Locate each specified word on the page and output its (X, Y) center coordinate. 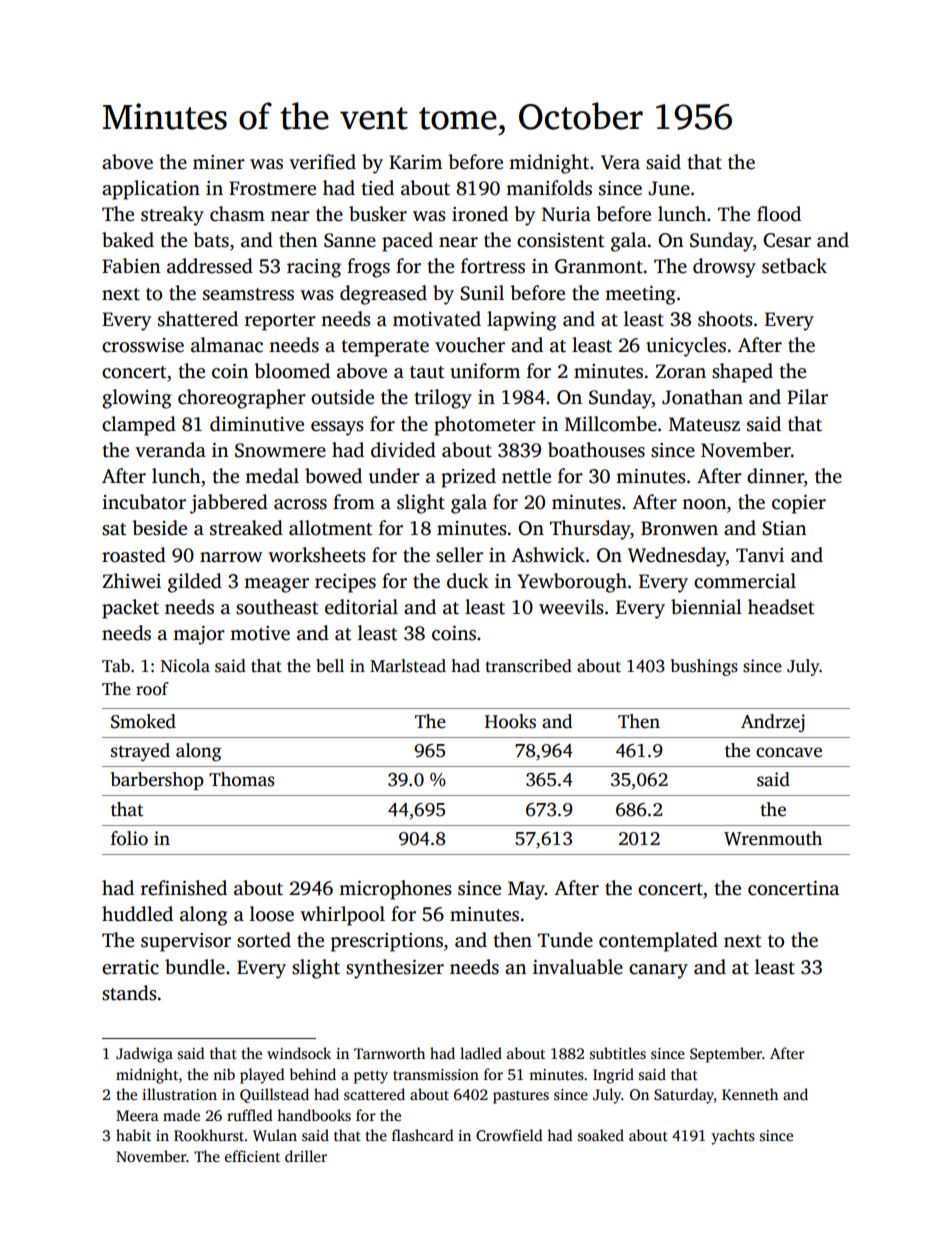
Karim (415, 162)
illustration (179, 1094)
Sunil (482, 293)
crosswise (143, 345)
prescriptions (387, 942)
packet (130, 609)
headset (781, 607)
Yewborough (572, 583)
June (669, 188)
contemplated (658, 942)
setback (794, 266)
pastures (521, 1097)
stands (129, 993)
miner (219, 162)
